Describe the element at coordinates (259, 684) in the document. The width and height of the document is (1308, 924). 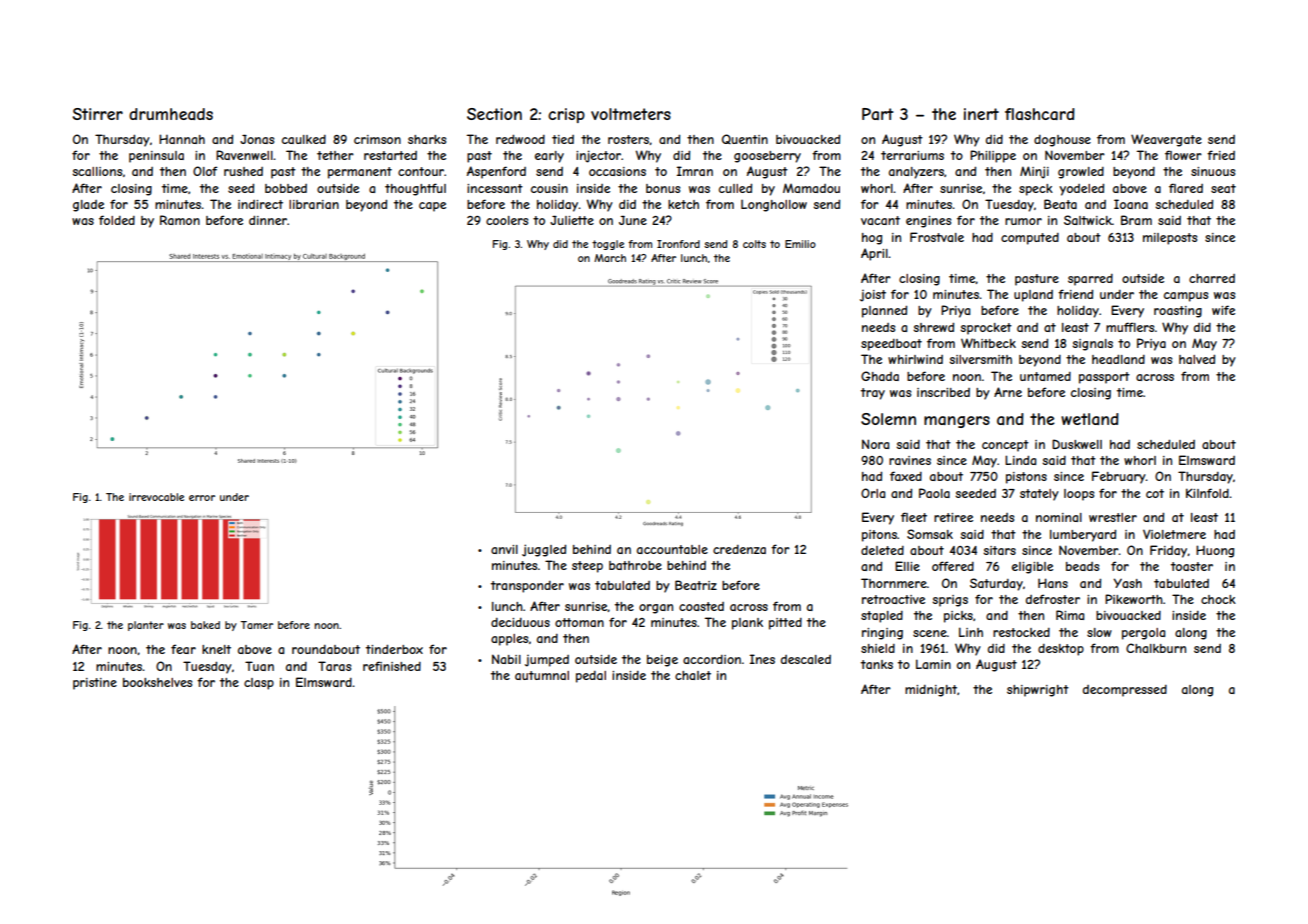
I see `clasp` at that location.
